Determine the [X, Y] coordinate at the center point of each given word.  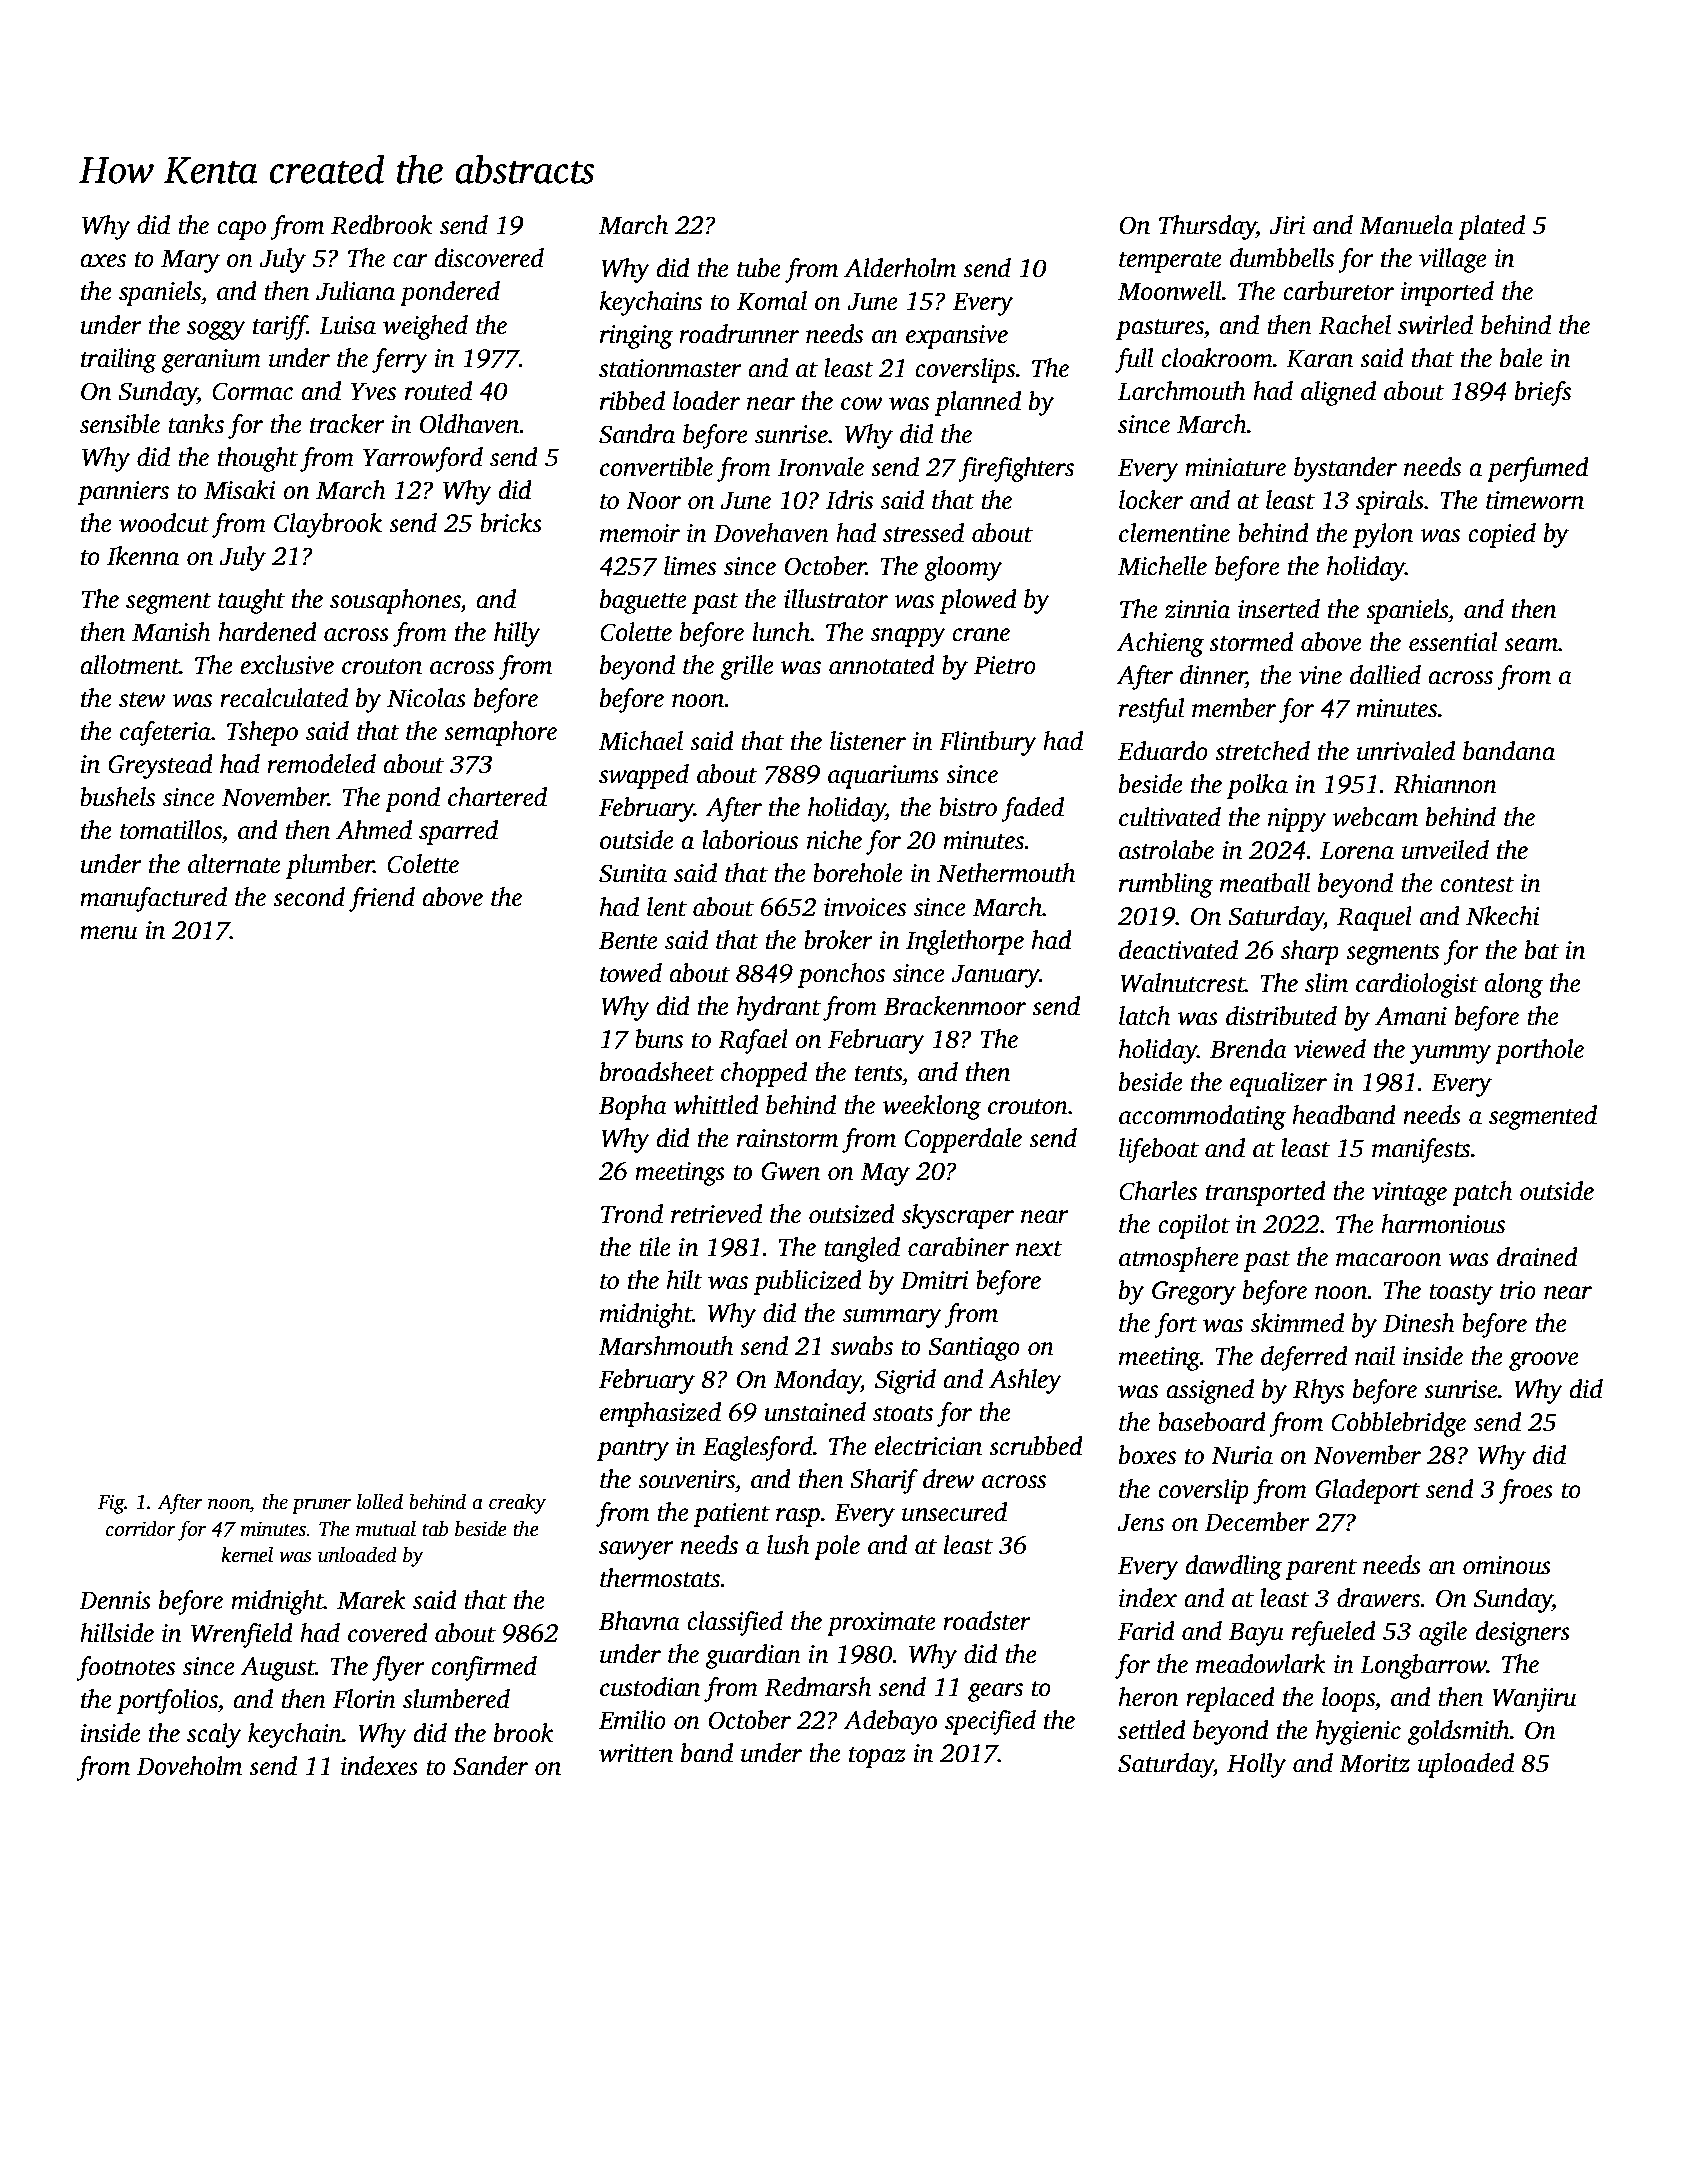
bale [1521, 358]
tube [759, 268]
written [636, 1753]
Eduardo [1163, 751]
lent [667, 907]
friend [382, 899]
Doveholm [189, 1766]
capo [241, 230]
